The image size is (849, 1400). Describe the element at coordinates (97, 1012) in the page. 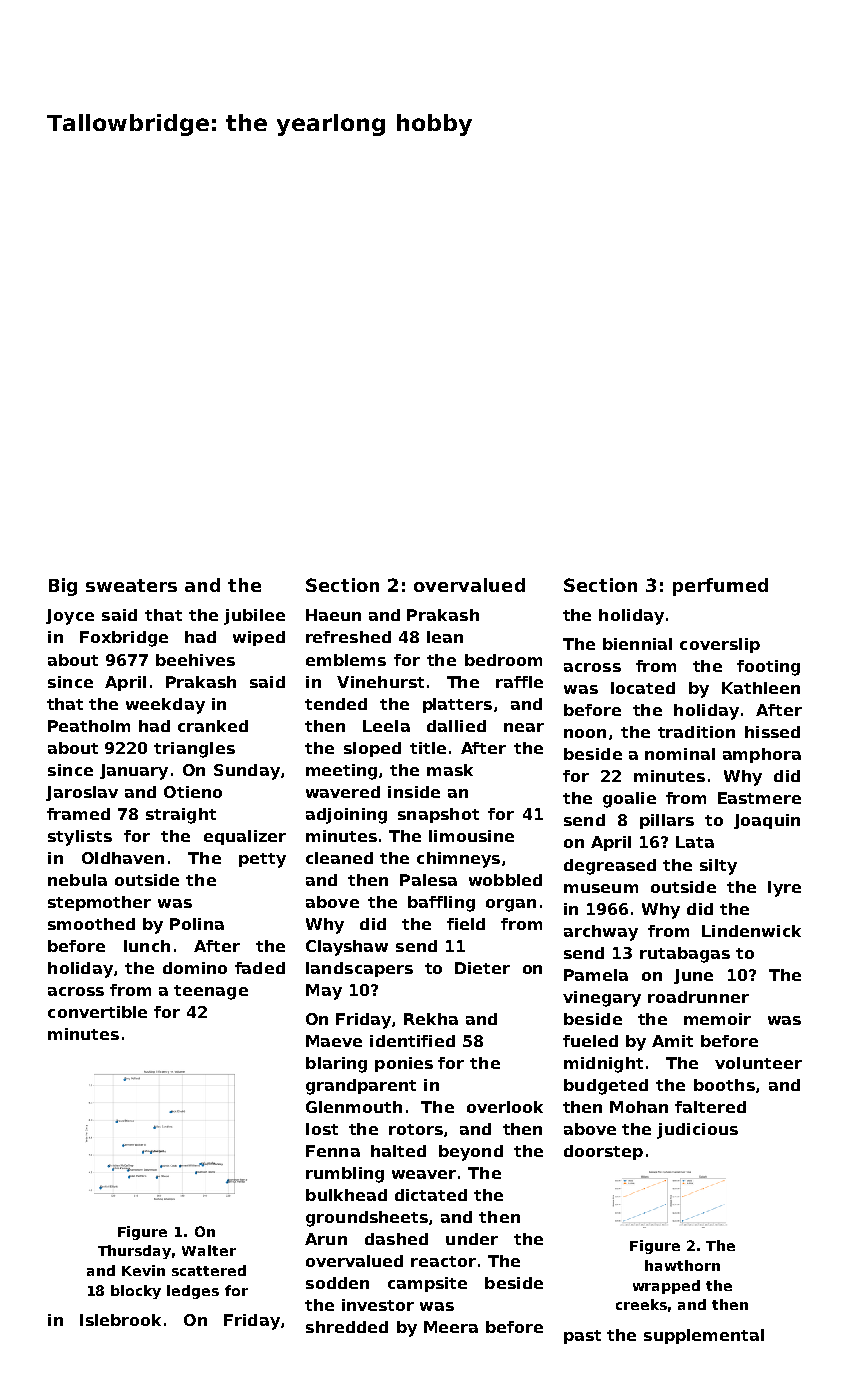

I see `convertible` at that location.
